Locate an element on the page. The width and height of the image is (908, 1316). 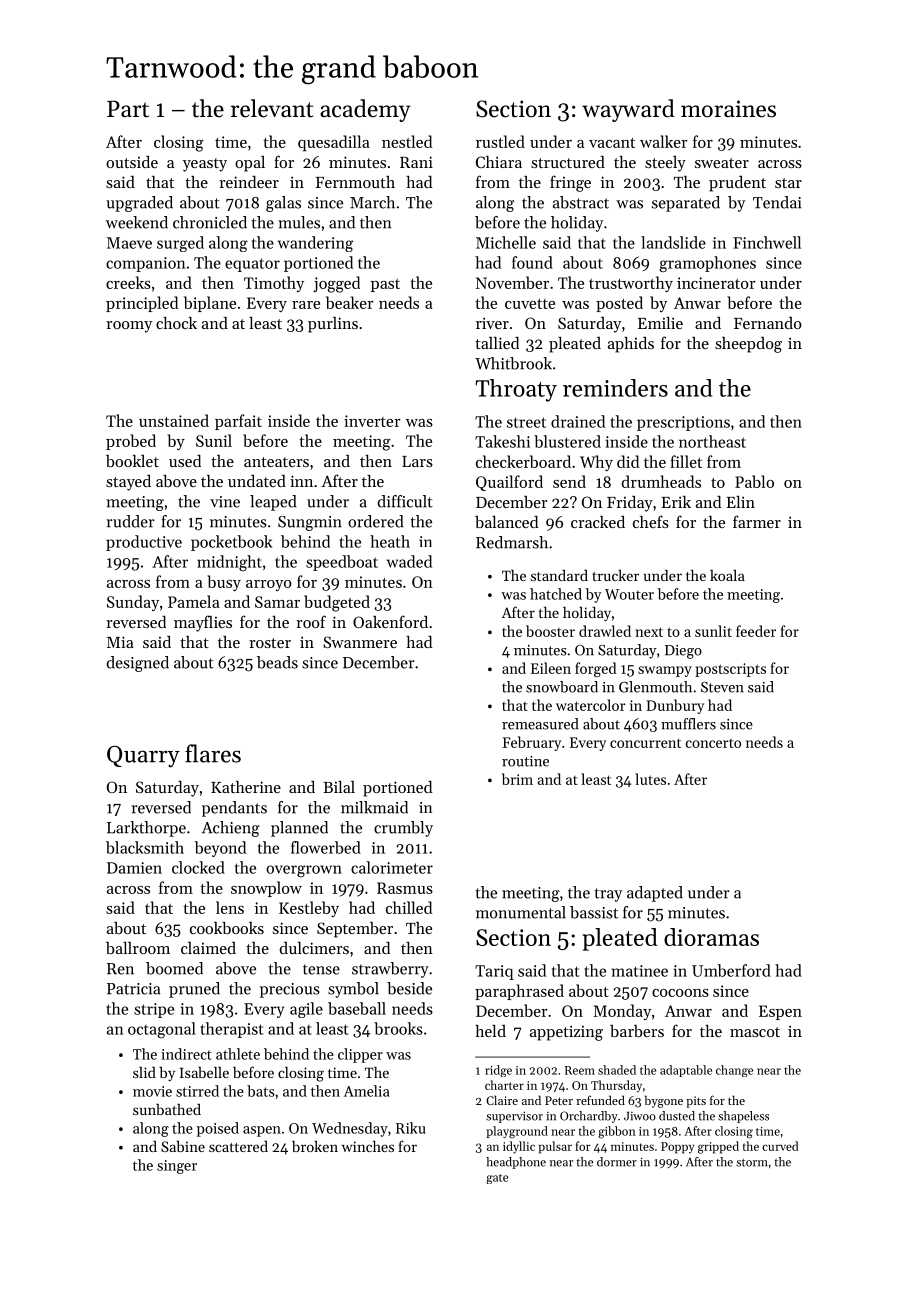
gramophones is located at coordinates (708, 264).
